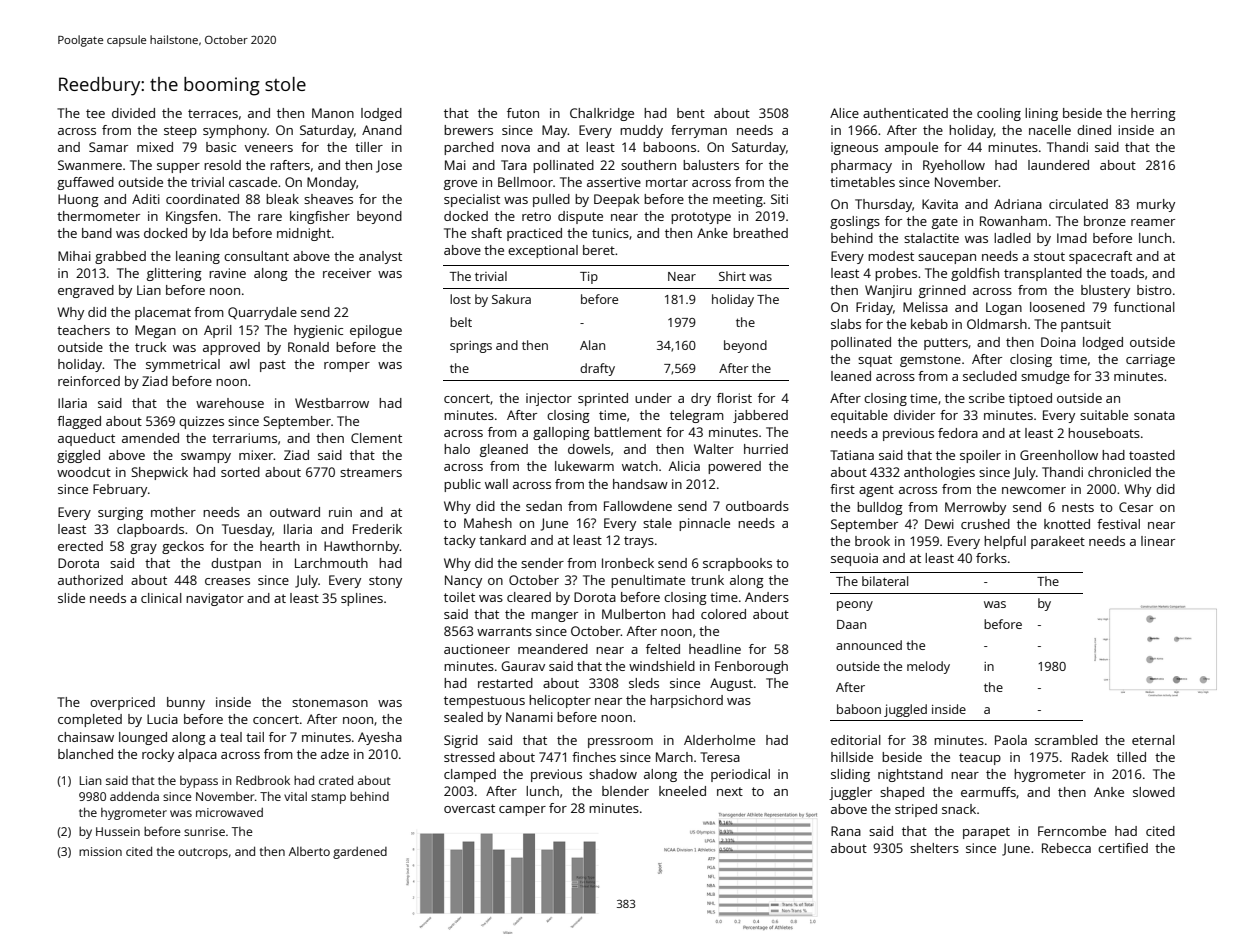 The width and height of the screenshot is (1233, 952). Describe the element at coordinates (988, 792) in the screenshot. I see `earmuffs` at that location.
